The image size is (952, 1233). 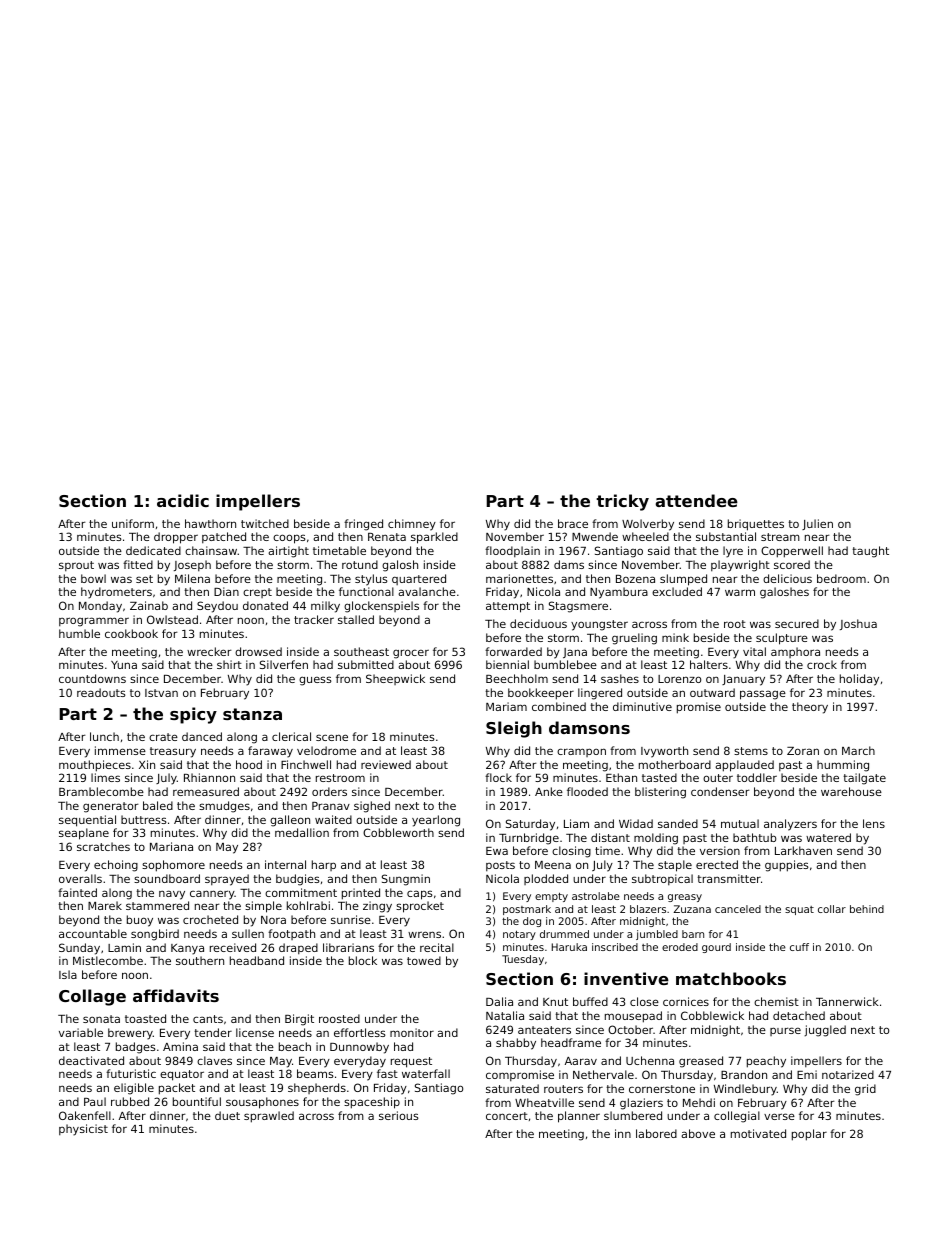 I want to click on poplar, so click(x=809, y=1135).
